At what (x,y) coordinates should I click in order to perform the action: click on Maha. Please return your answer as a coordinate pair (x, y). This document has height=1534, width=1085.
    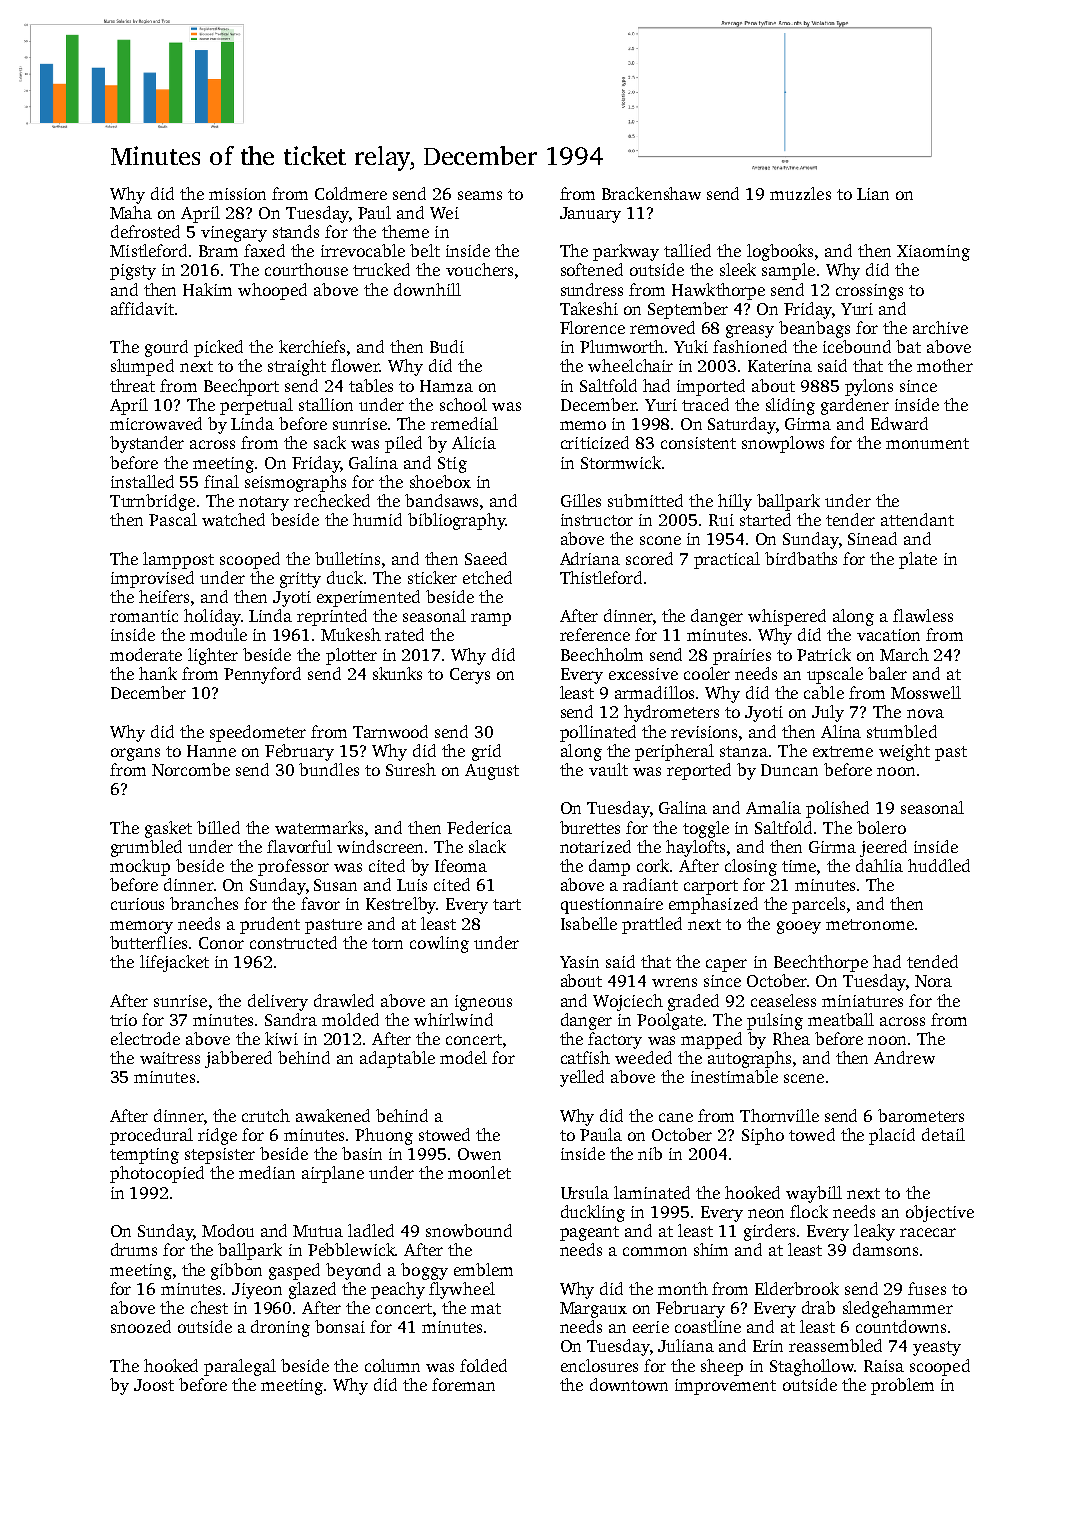
    Looking at the image, I should click on (131, 212).
